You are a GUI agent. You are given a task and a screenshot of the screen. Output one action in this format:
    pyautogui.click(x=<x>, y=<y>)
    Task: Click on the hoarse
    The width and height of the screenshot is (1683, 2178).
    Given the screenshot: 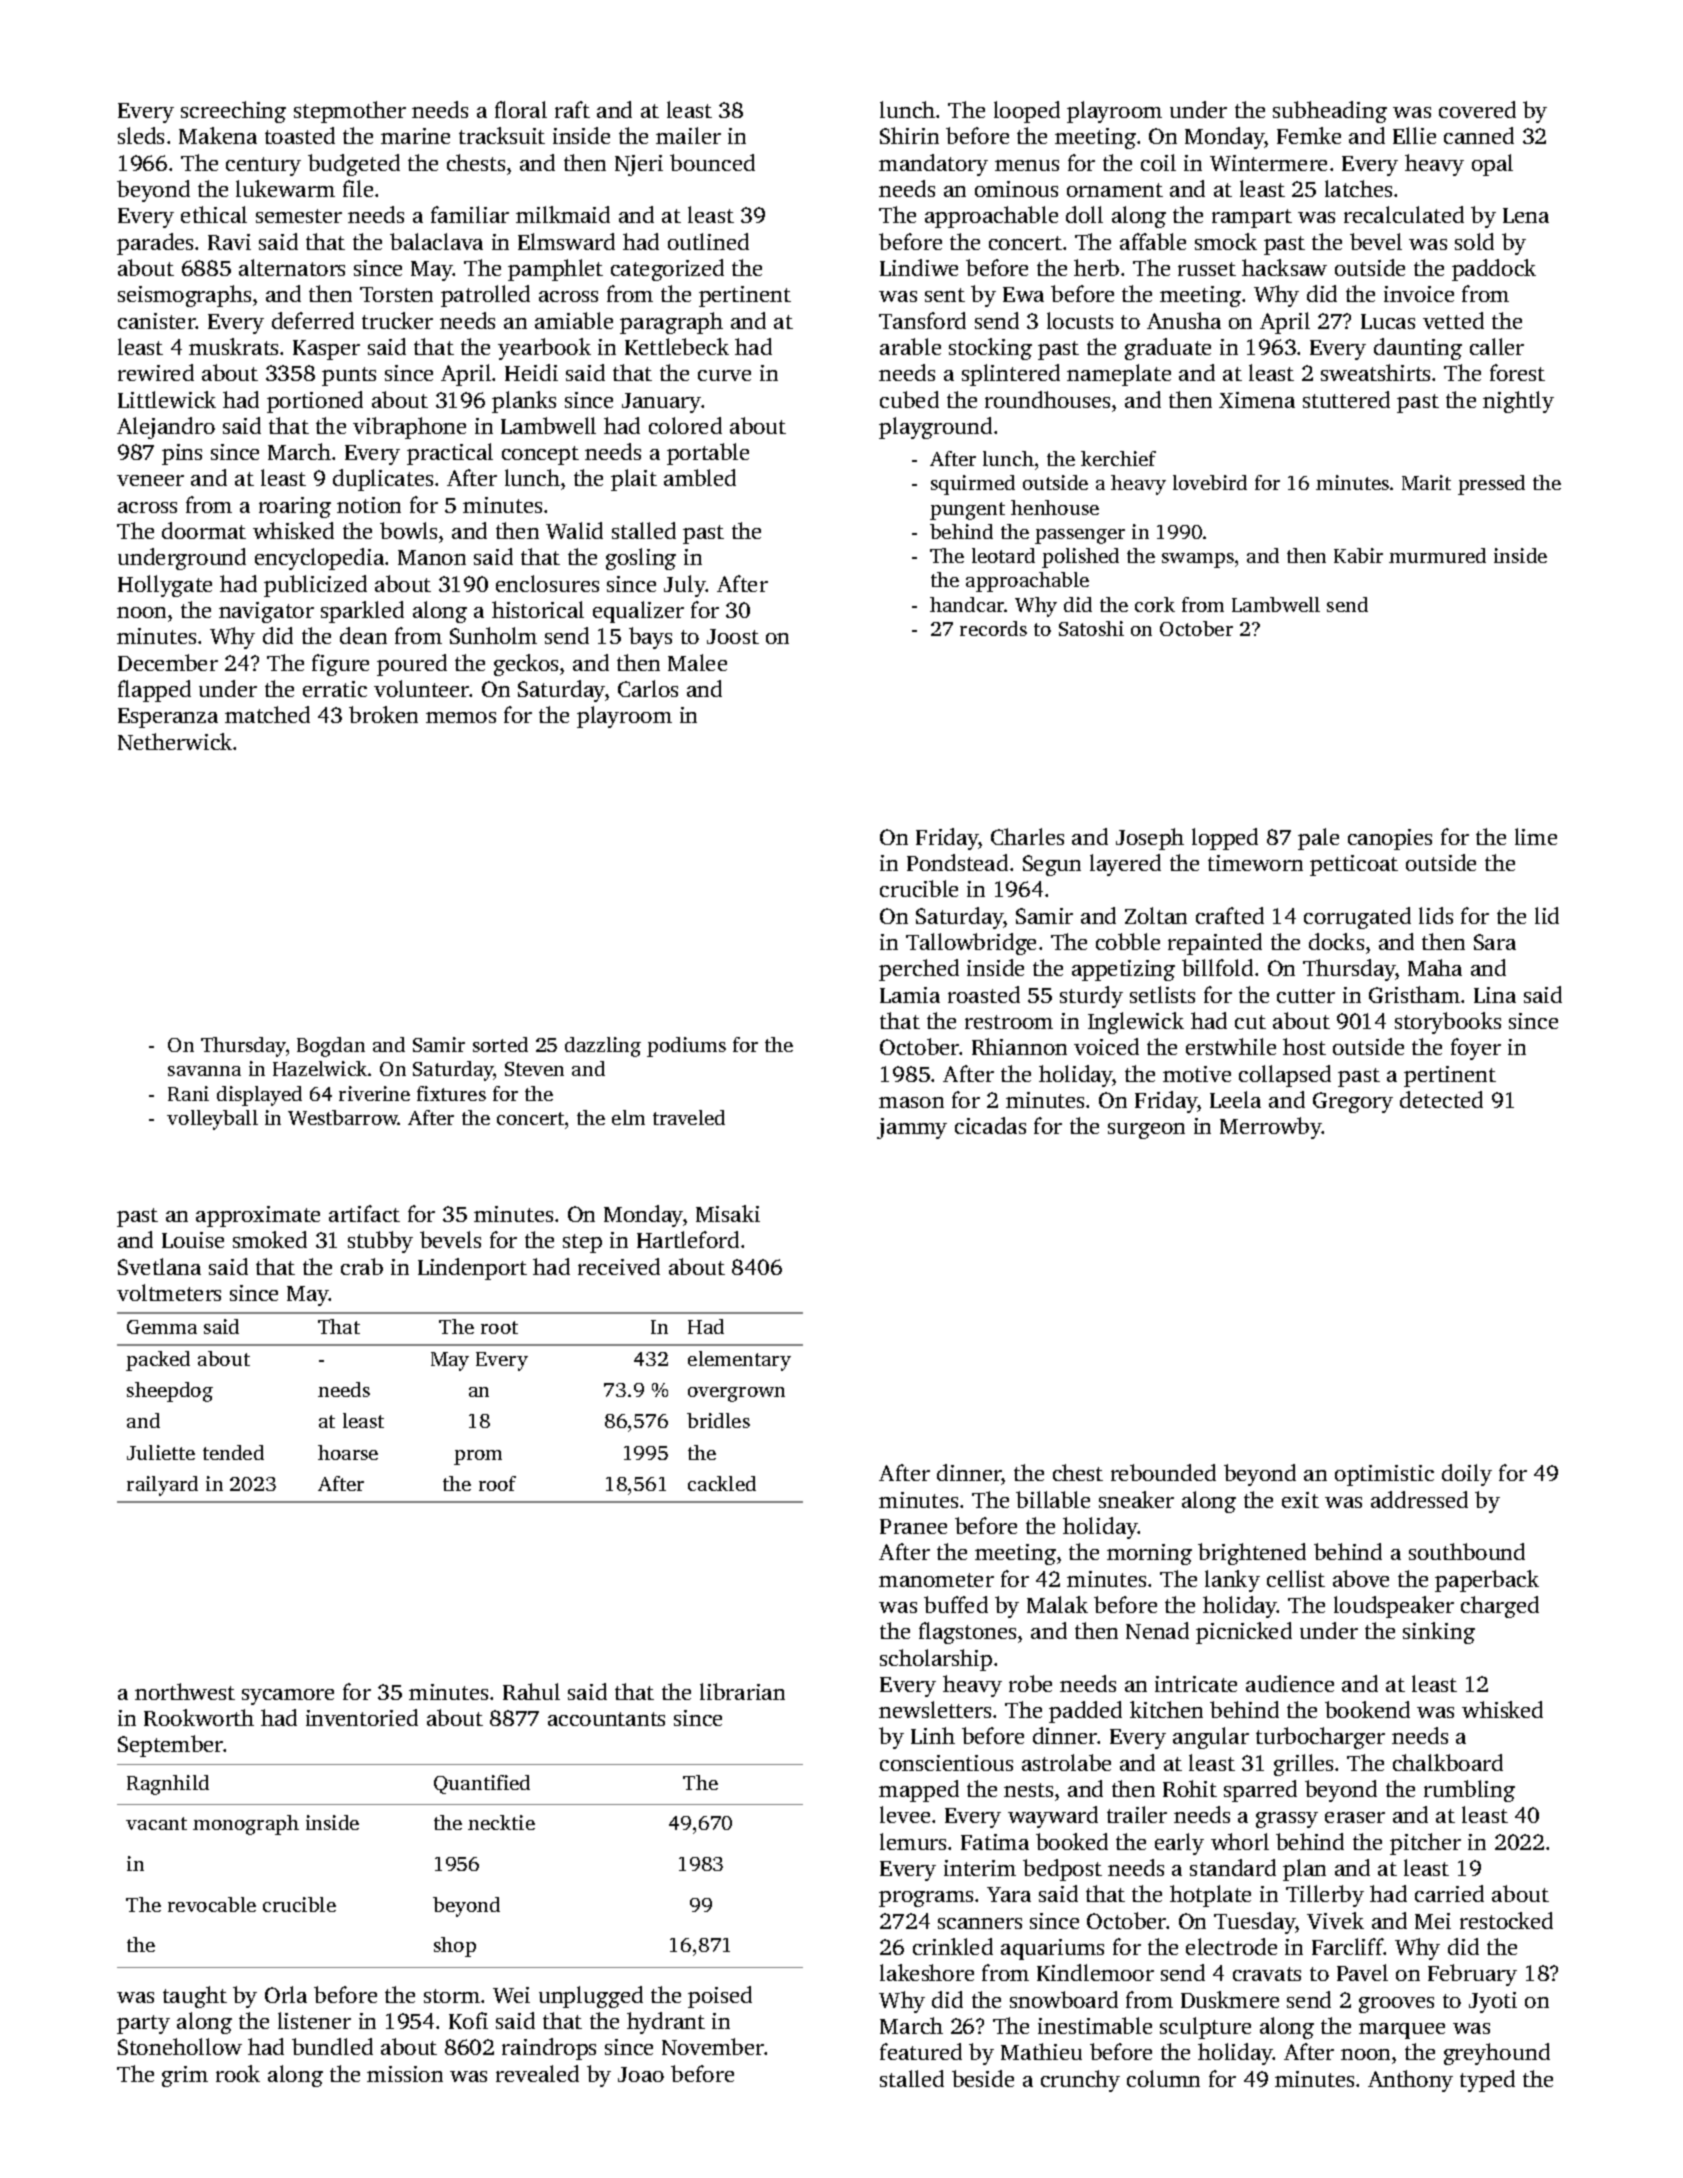 What is the action you would take?
    pyautogui.click(x=348, y=1452)
